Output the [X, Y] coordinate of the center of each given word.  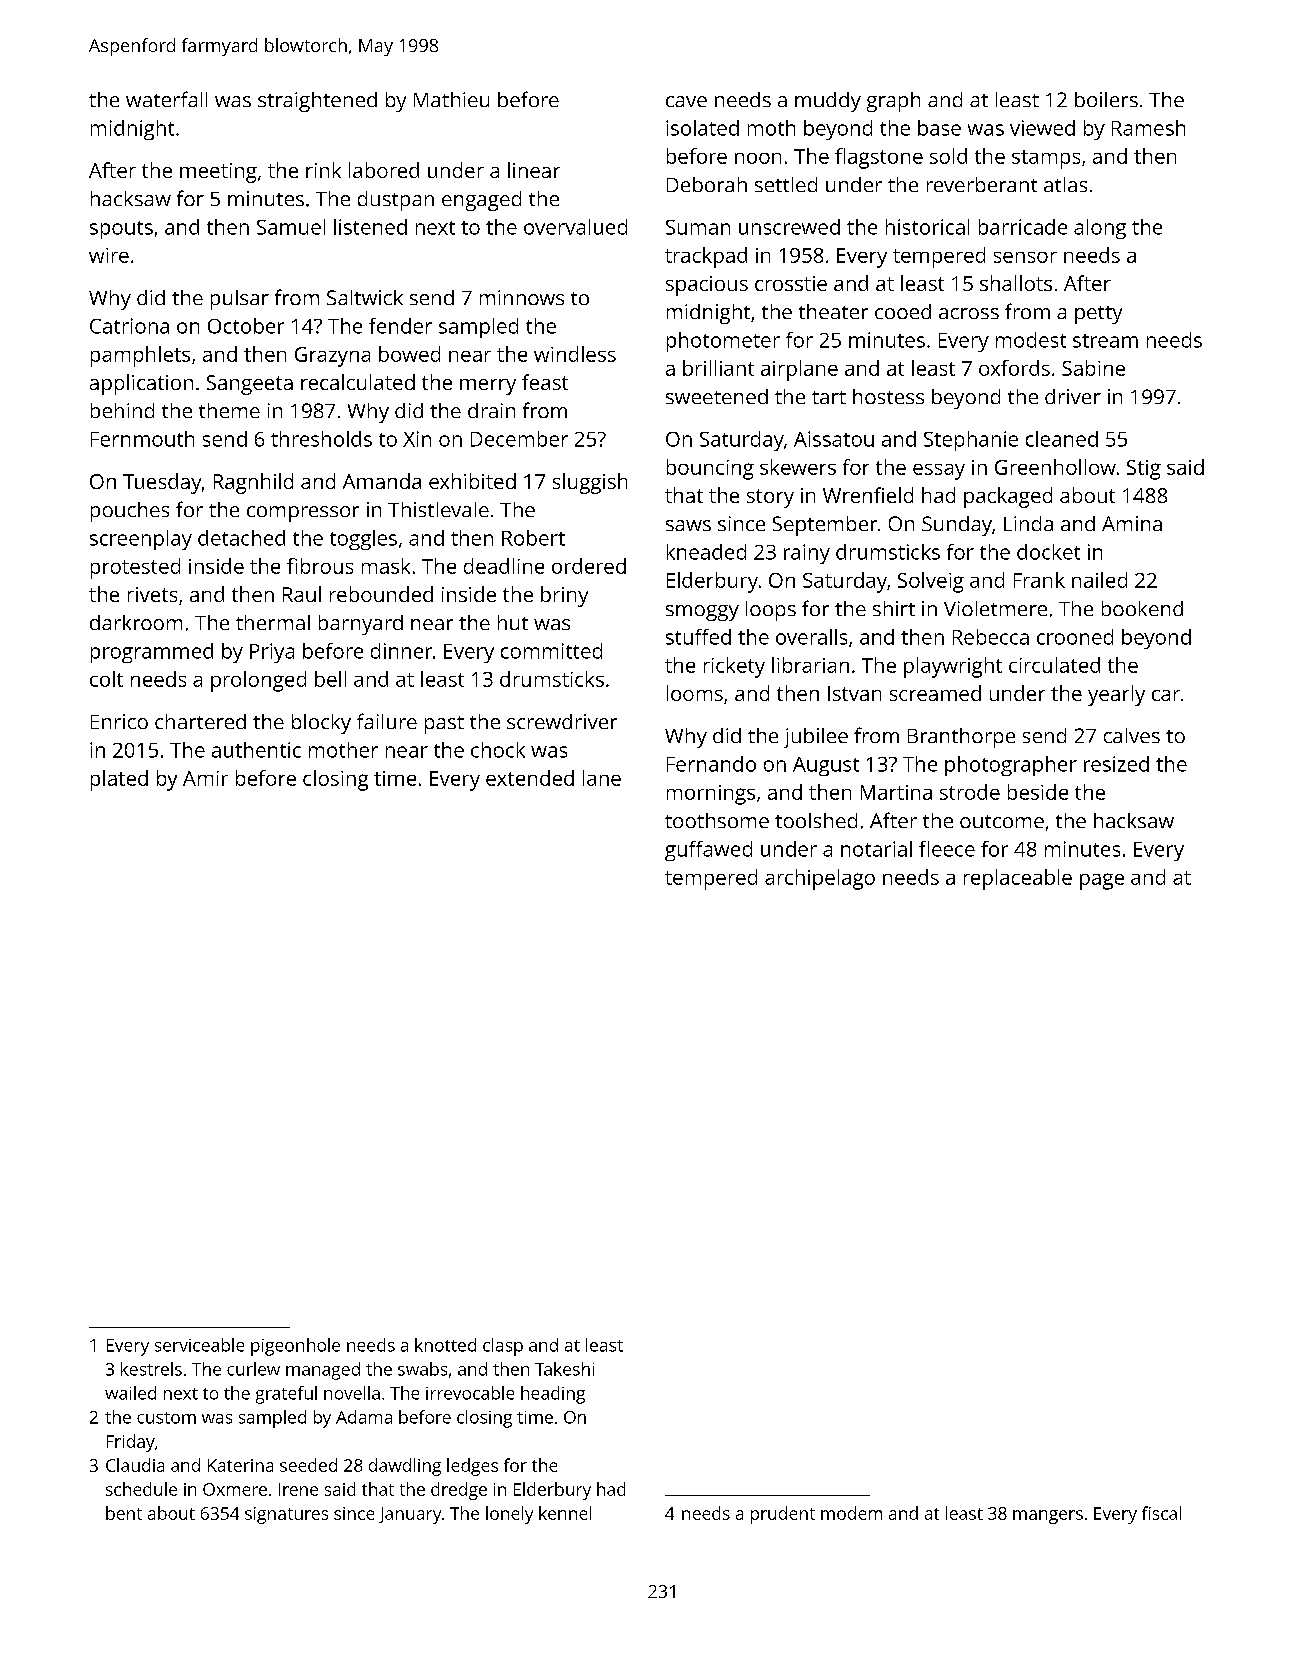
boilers [1106, 99]
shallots [1016, 283]
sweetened [717, 396]
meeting [218, 173]
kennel [565, 1513]
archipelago [820, 879]
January [410, 1515]
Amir [205, 778]
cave [686, 101]
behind [122, 410]
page [1102, 881]
